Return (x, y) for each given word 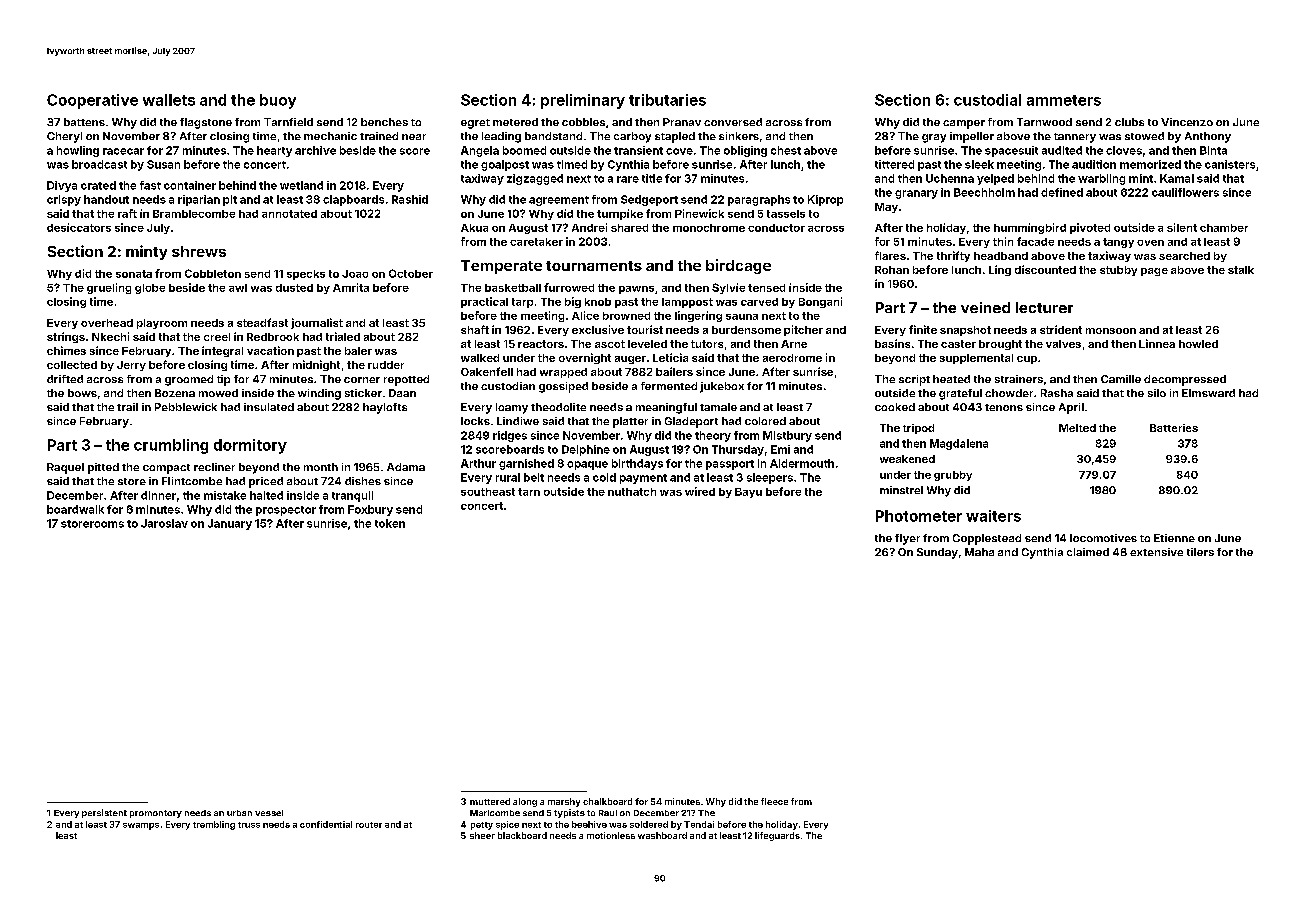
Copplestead (987, 539)
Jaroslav (164, 523)
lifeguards (777, 836)
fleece (774, 801)
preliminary (583, 101)
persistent (104, 813)
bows (82, 393)
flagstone (206, 123)
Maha (979, 552)
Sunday (937, 553)
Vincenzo (1187, 122)
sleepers (770, 478)
